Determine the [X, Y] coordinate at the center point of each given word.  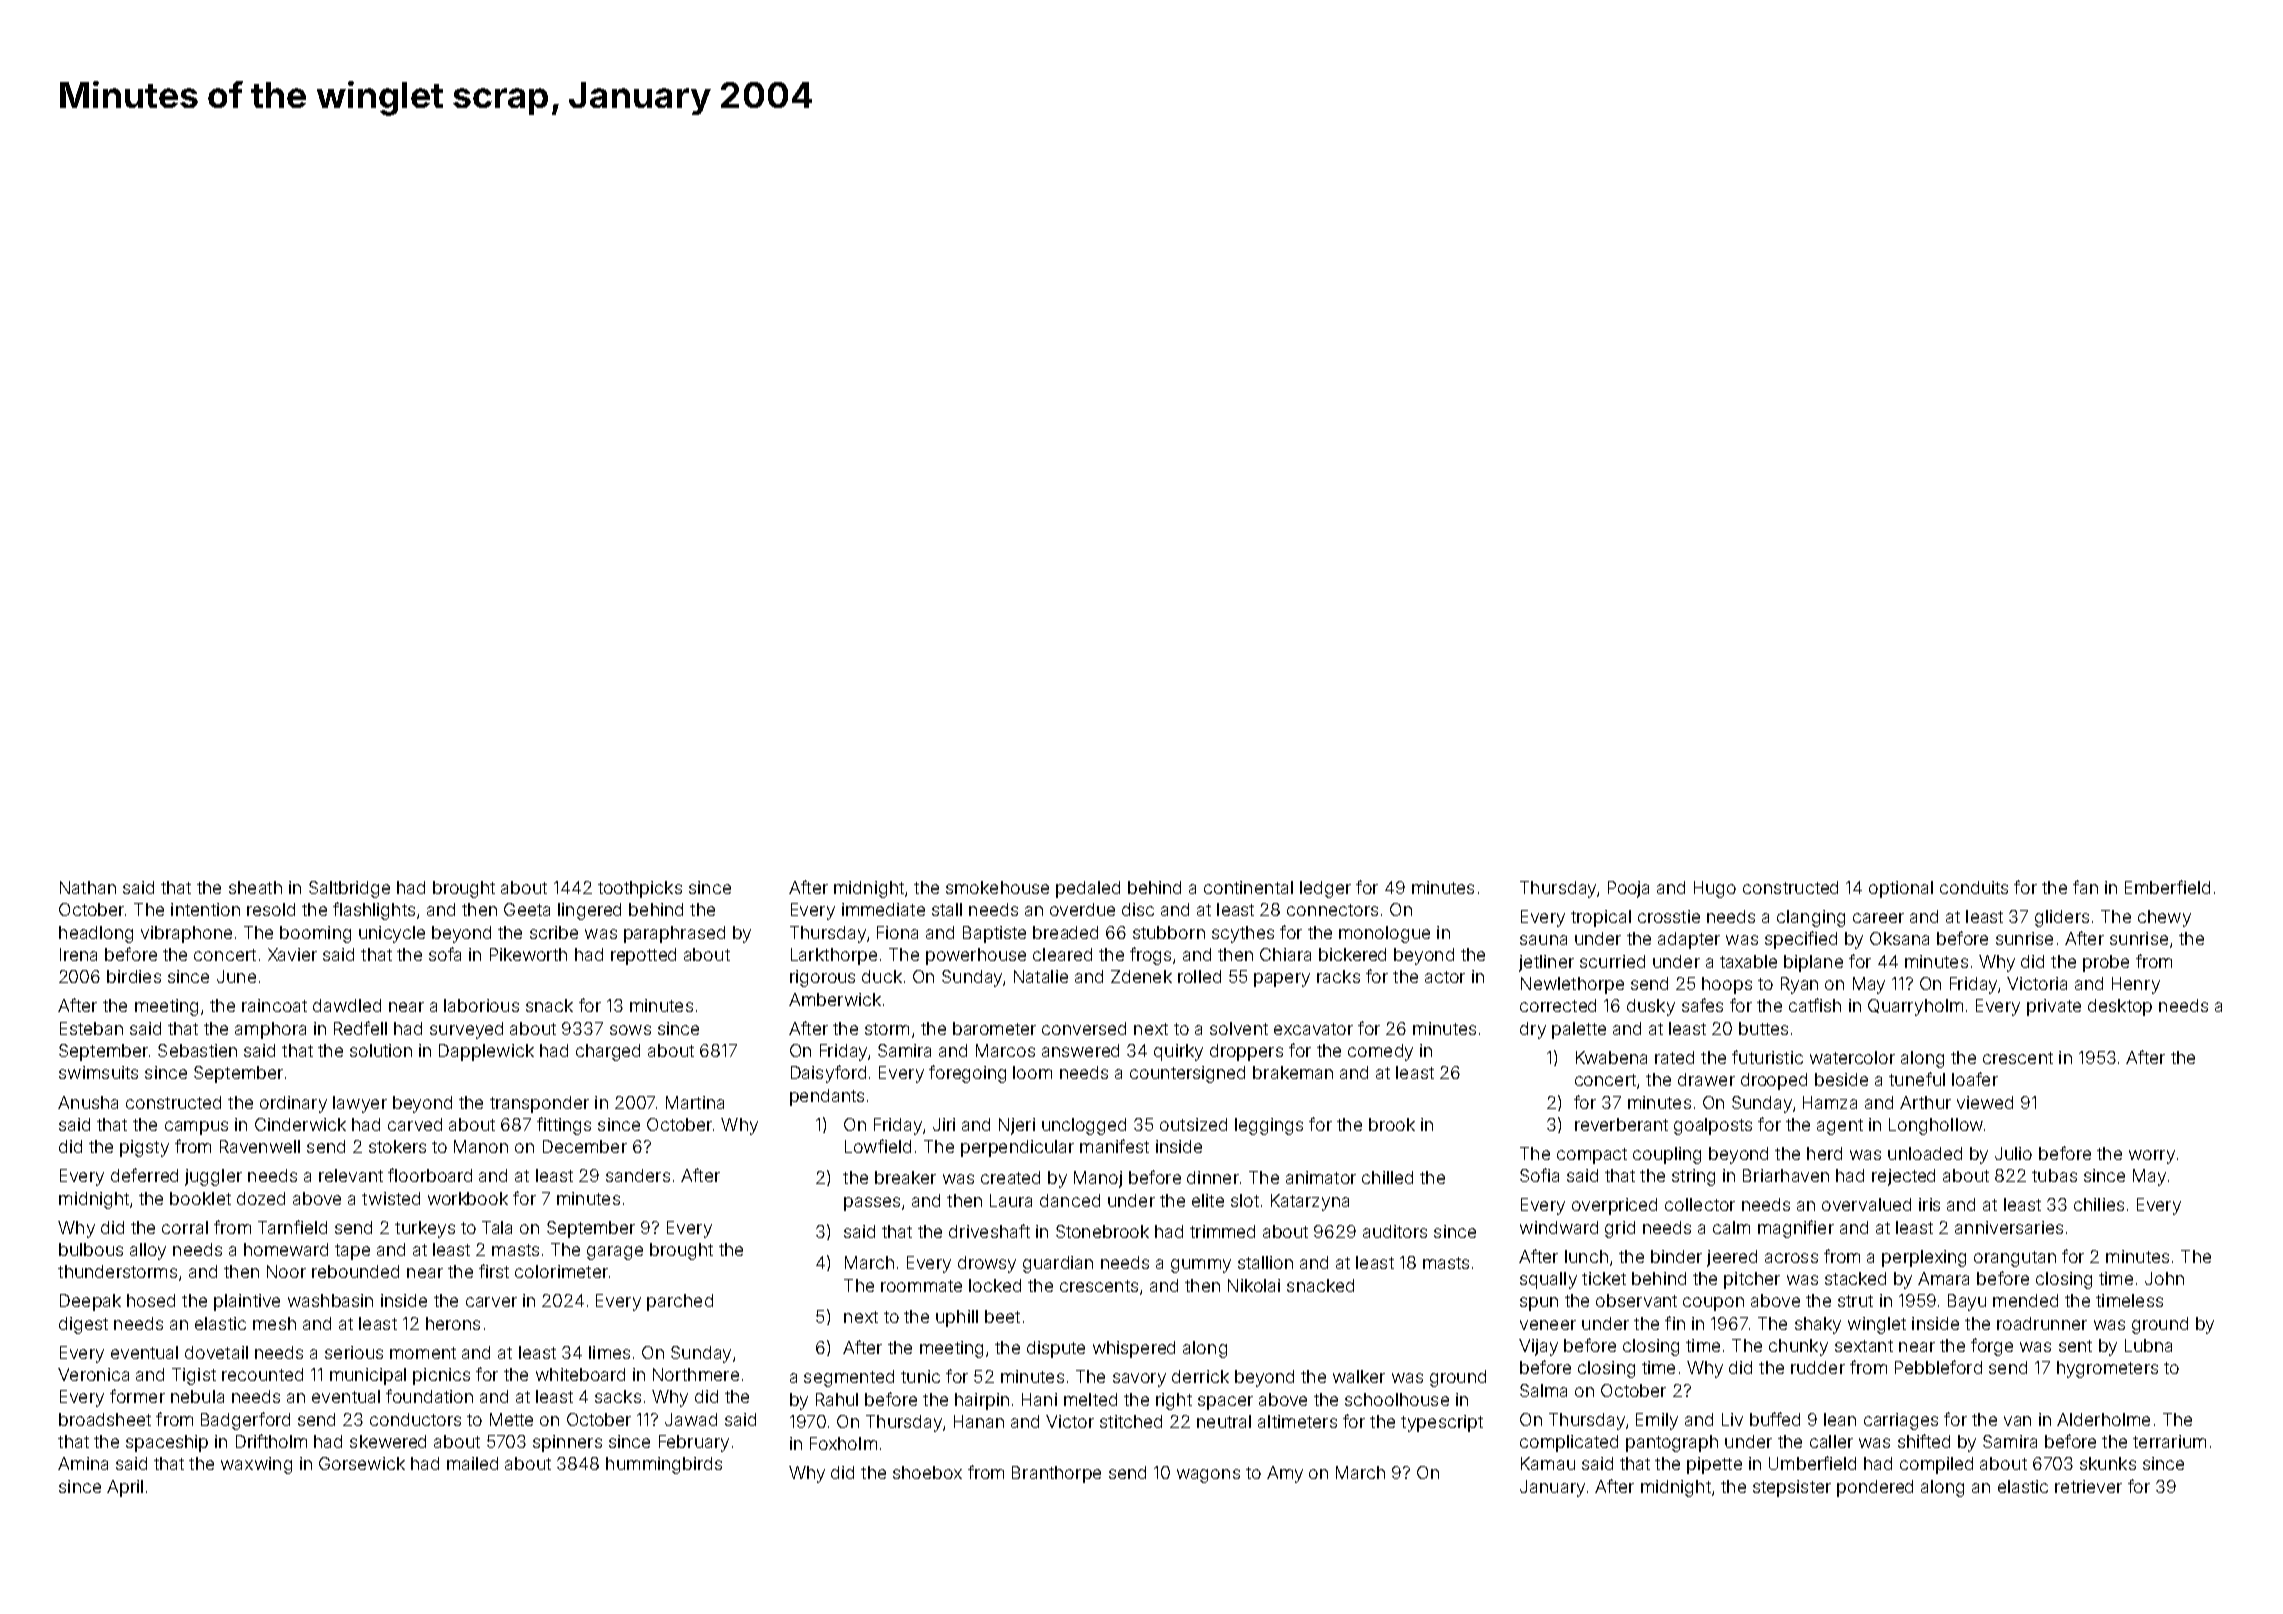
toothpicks [640, 889]
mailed [472, 1463]
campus [196, 1128]
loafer [1975, 1079]
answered [1080, 1050]
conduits [1974, 887]
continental [1248, 887]
